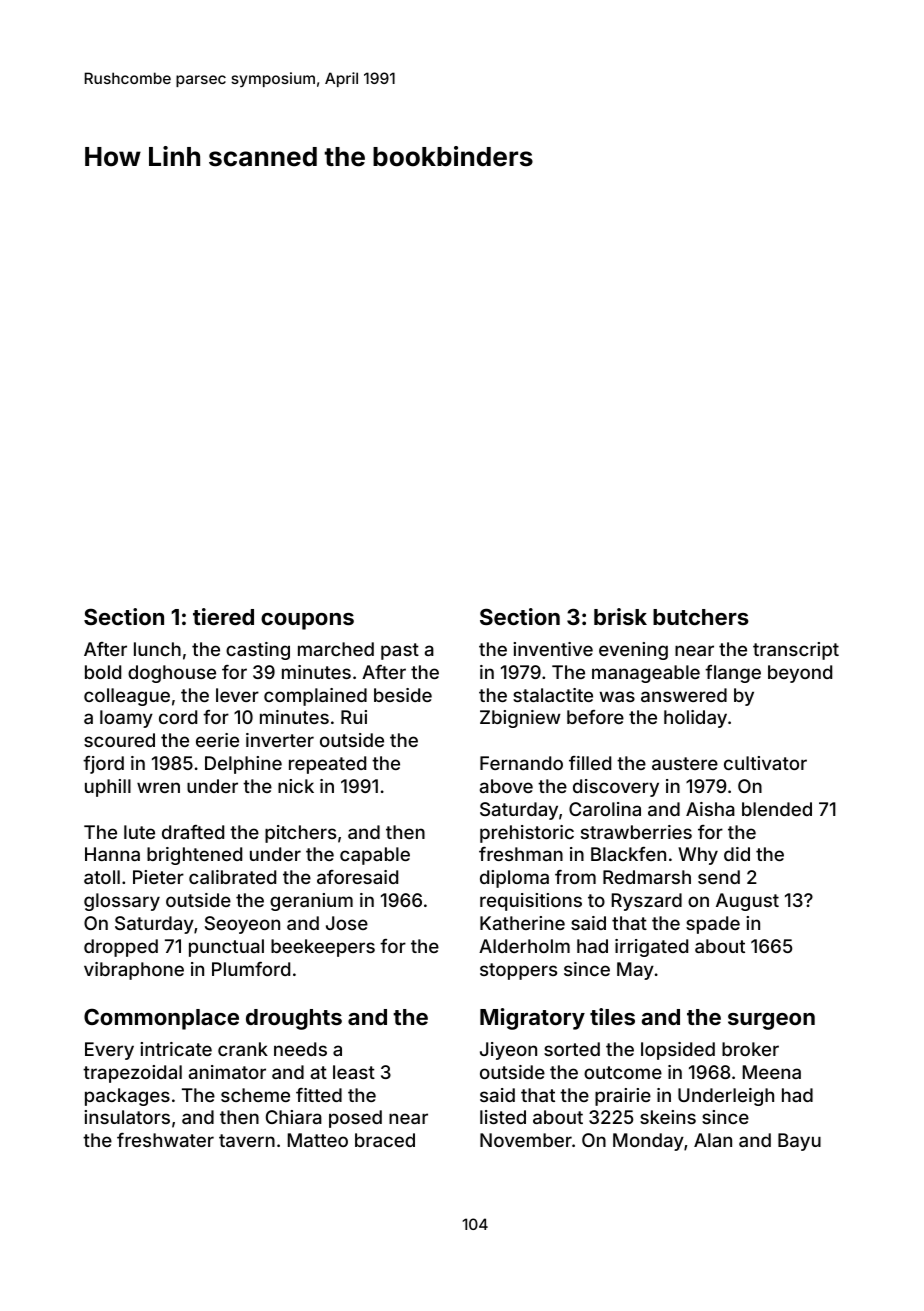  I want to click on stoppers, so click(518, 971).
